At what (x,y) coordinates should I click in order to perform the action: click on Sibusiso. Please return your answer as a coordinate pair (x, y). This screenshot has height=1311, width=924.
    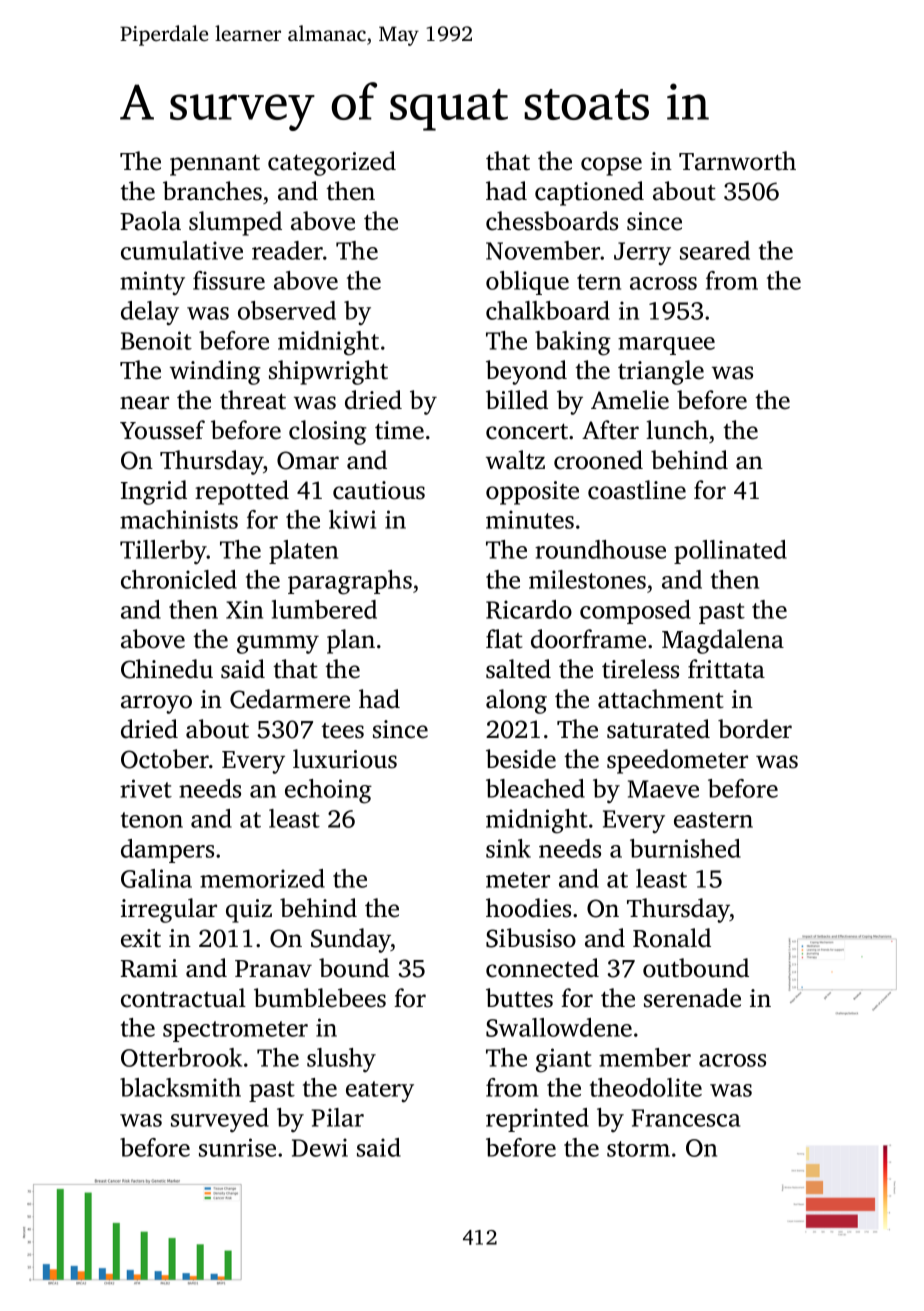
    Looking at the image, I should click on (531, 938).
